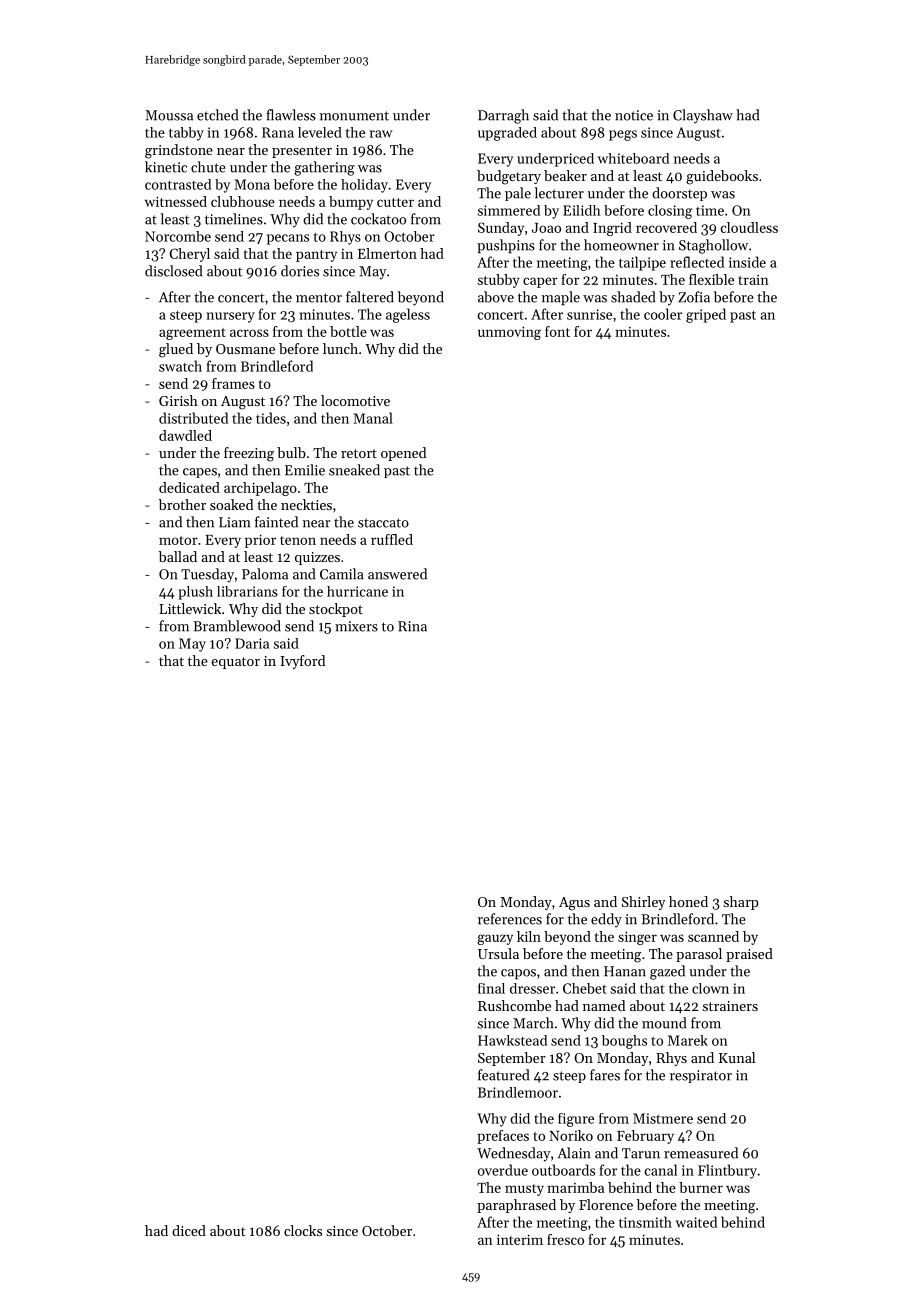 Image resolution: width=924 pixels, height=1311 pixels. Describe the element at coordinates (706, 315) in the screenshot. I see `griped` at that location.
